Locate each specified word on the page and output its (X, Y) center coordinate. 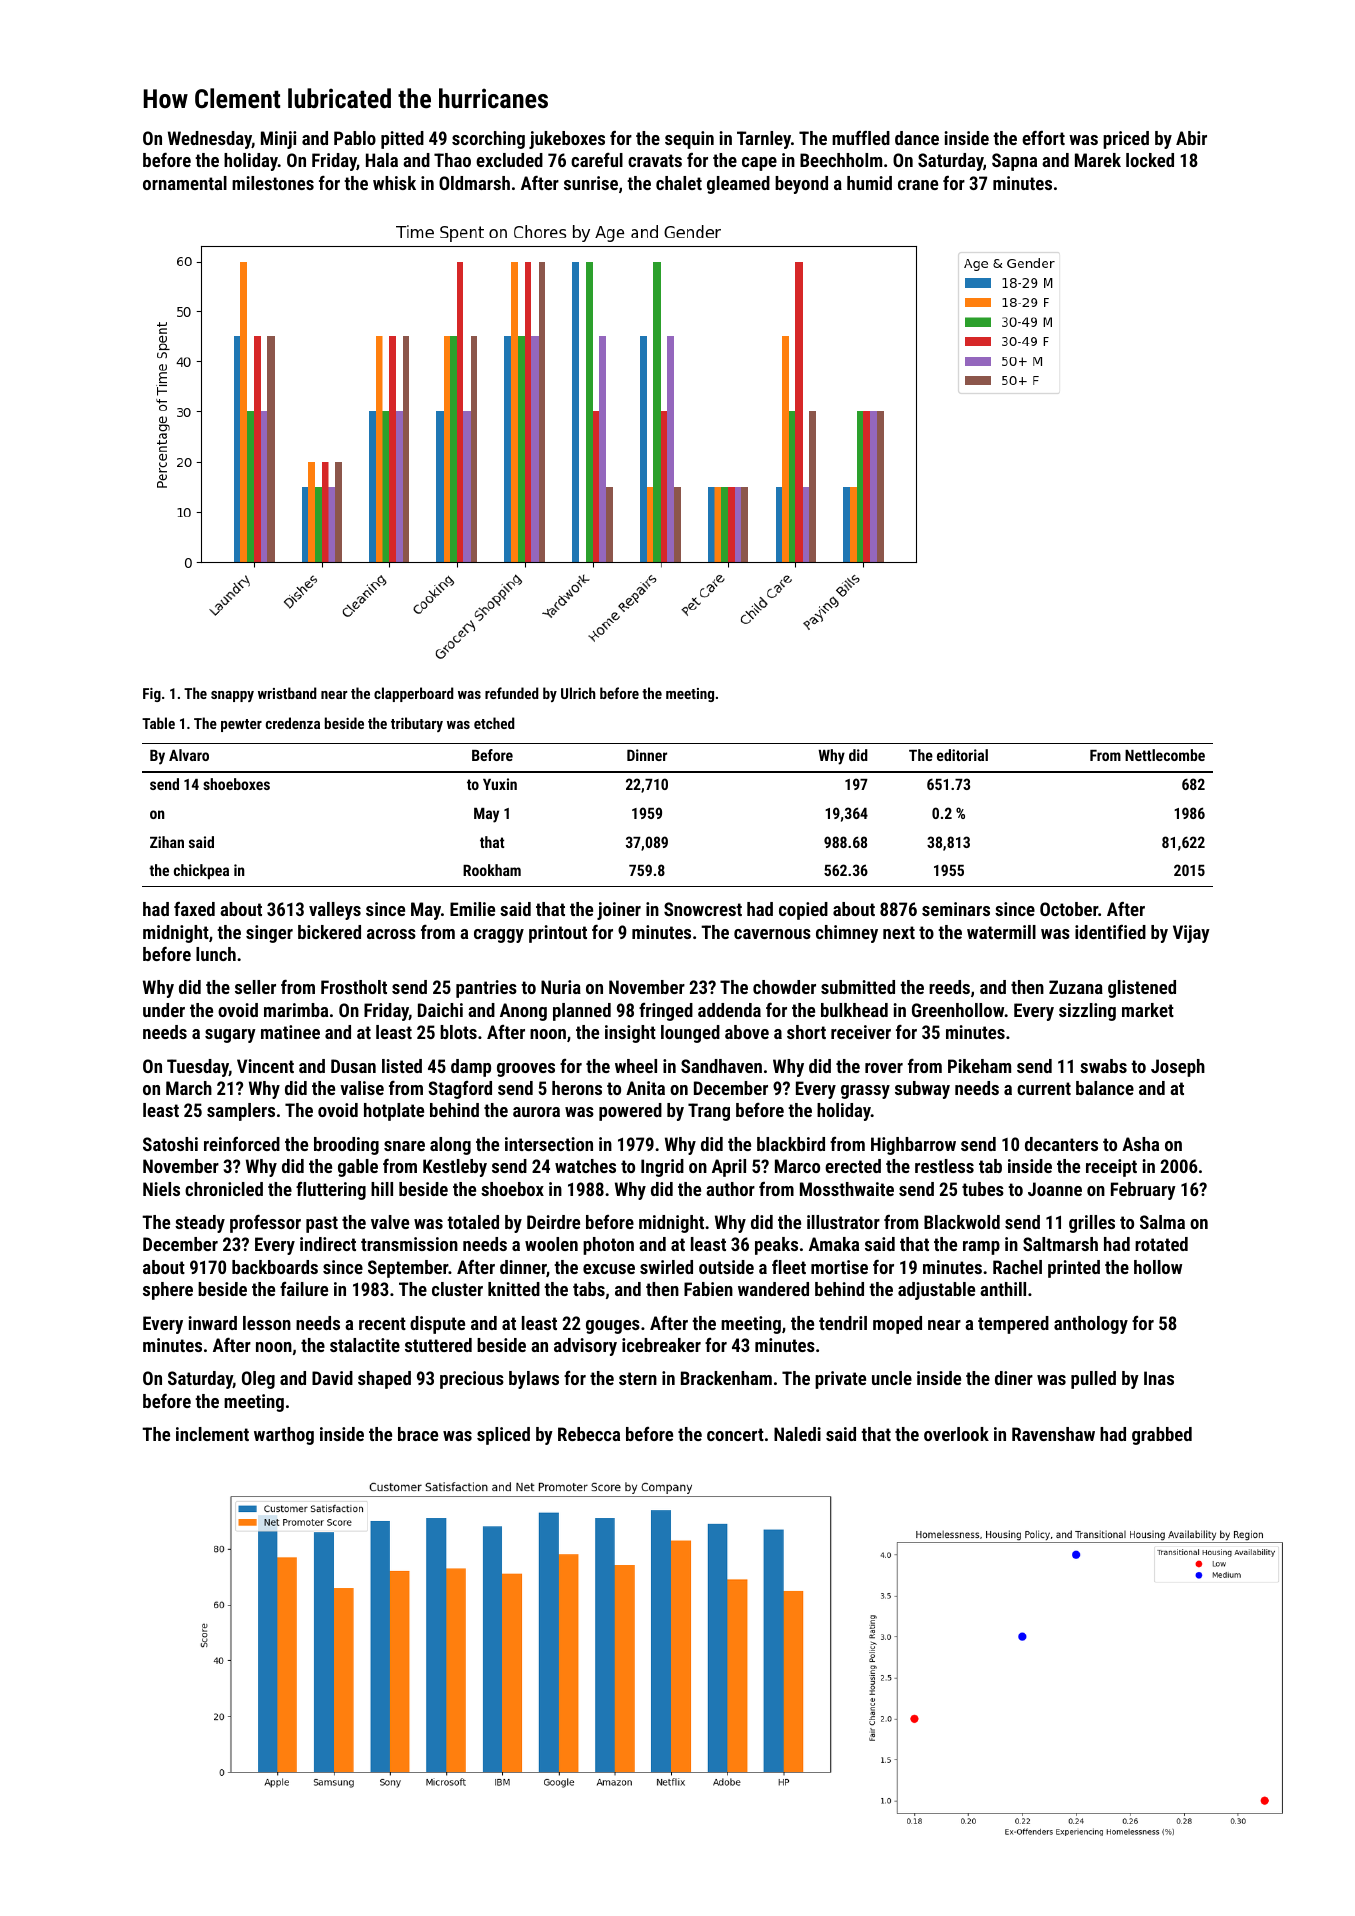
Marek (1098, 160)
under (164, 1010)
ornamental (185, 183)
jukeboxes (567, 140)
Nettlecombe (1165, 755)
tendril (843, 1323)
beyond (801, 185)
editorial (962, 755)
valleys (335, 911)
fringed (666, 1012)
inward (212, 1323)
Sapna (1014, 162)
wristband (287, 693)
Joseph (1178, 1068)
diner (1014, 1378)
